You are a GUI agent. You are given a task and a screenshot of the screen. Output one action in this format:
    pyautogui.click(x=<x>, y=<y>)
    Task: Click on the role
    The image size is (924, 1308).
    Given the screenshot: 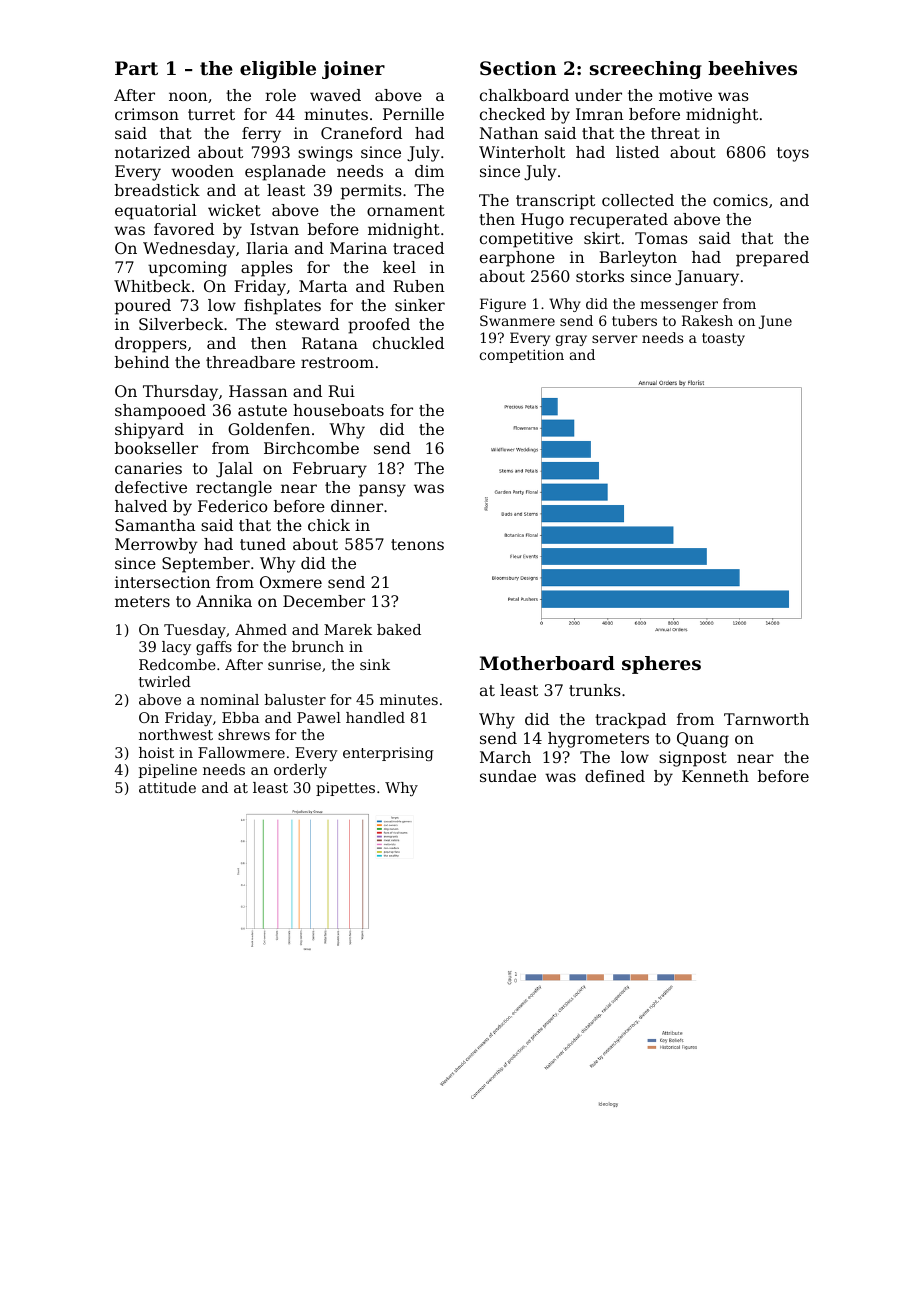 What is the action you would take?
    pyautogui.click(x=280, y=95)
